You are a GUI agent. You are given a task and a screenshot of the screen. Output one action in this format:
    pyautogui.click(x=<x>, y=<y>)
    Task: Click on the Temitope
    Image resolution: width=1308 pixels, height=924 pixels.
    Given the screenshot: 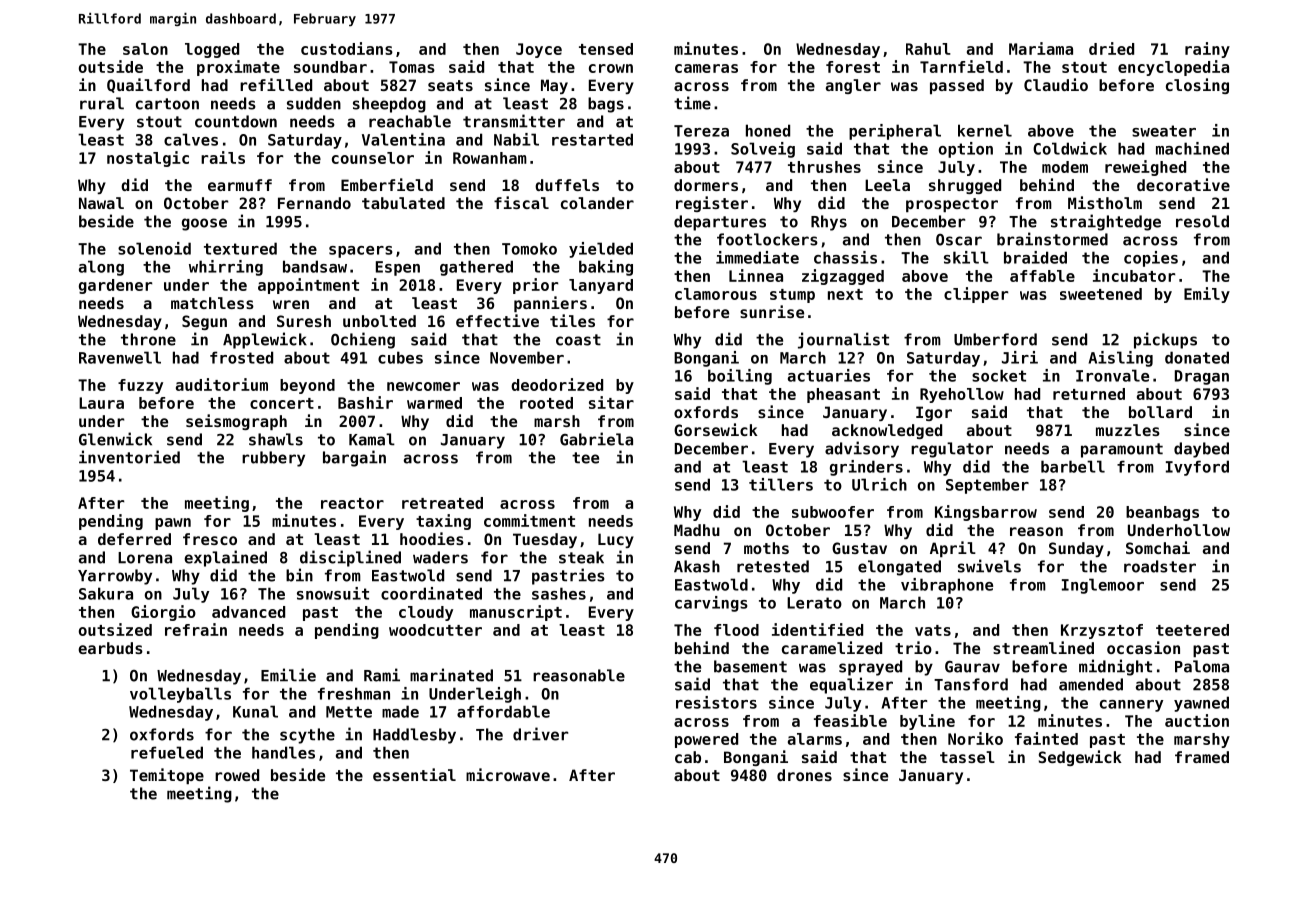 What is the action you would take?
    pyautogui.click(x=167, y=776)
